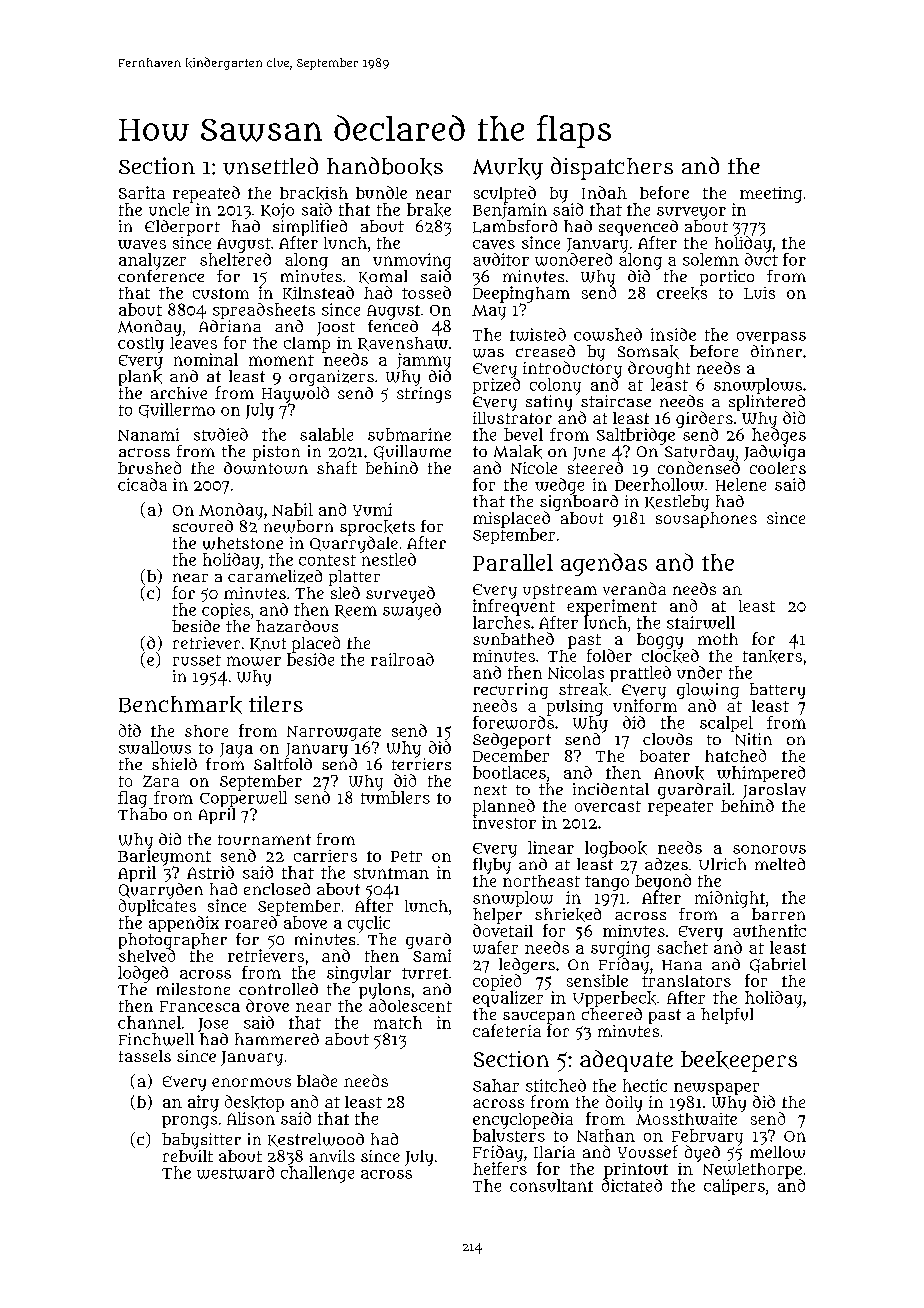 The width and height of the screenshot is (924, 1308). I want to click on Anouk, so click(679, 773).
